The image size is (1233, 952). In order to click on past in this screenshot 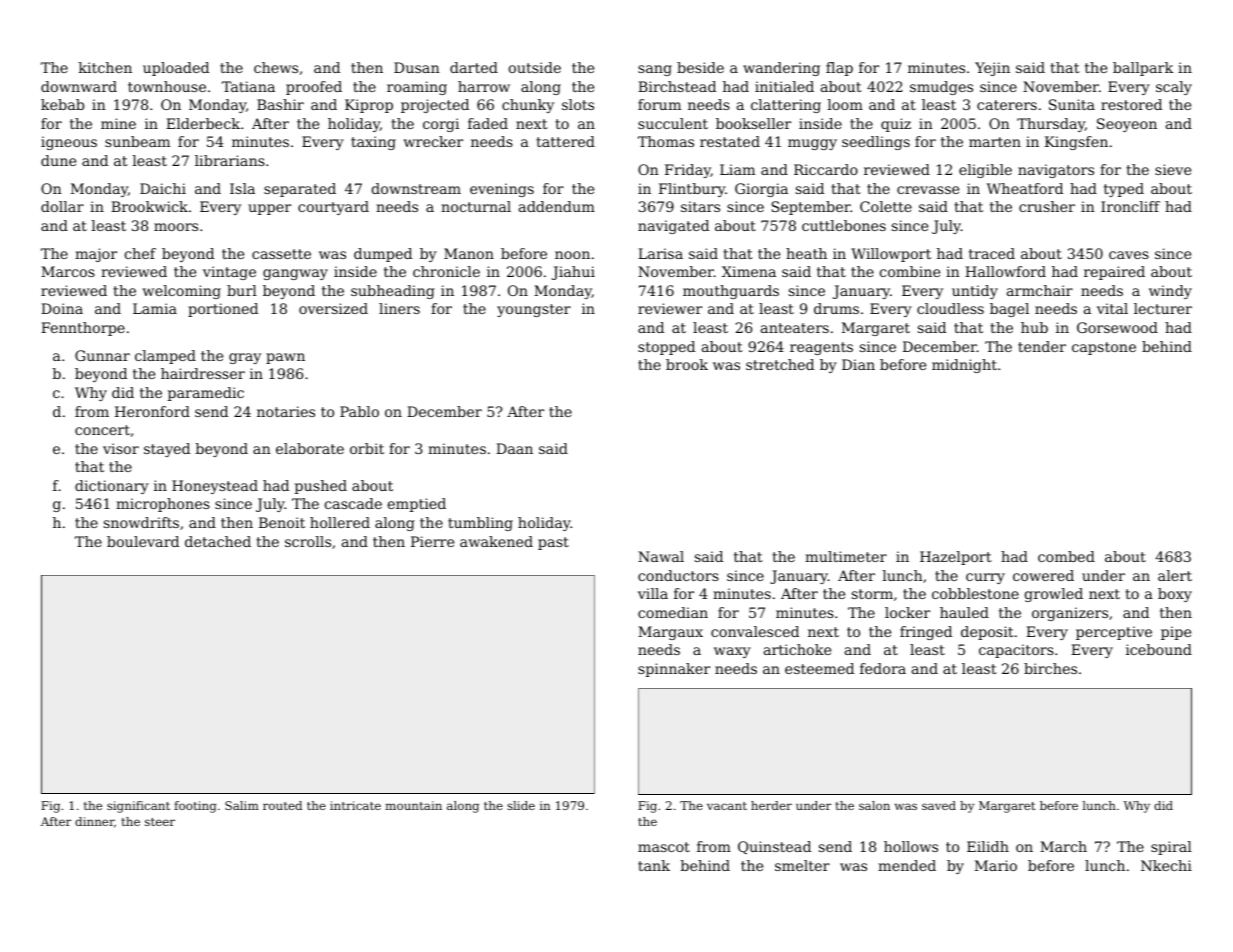, I will do `click(553, 543)`.
